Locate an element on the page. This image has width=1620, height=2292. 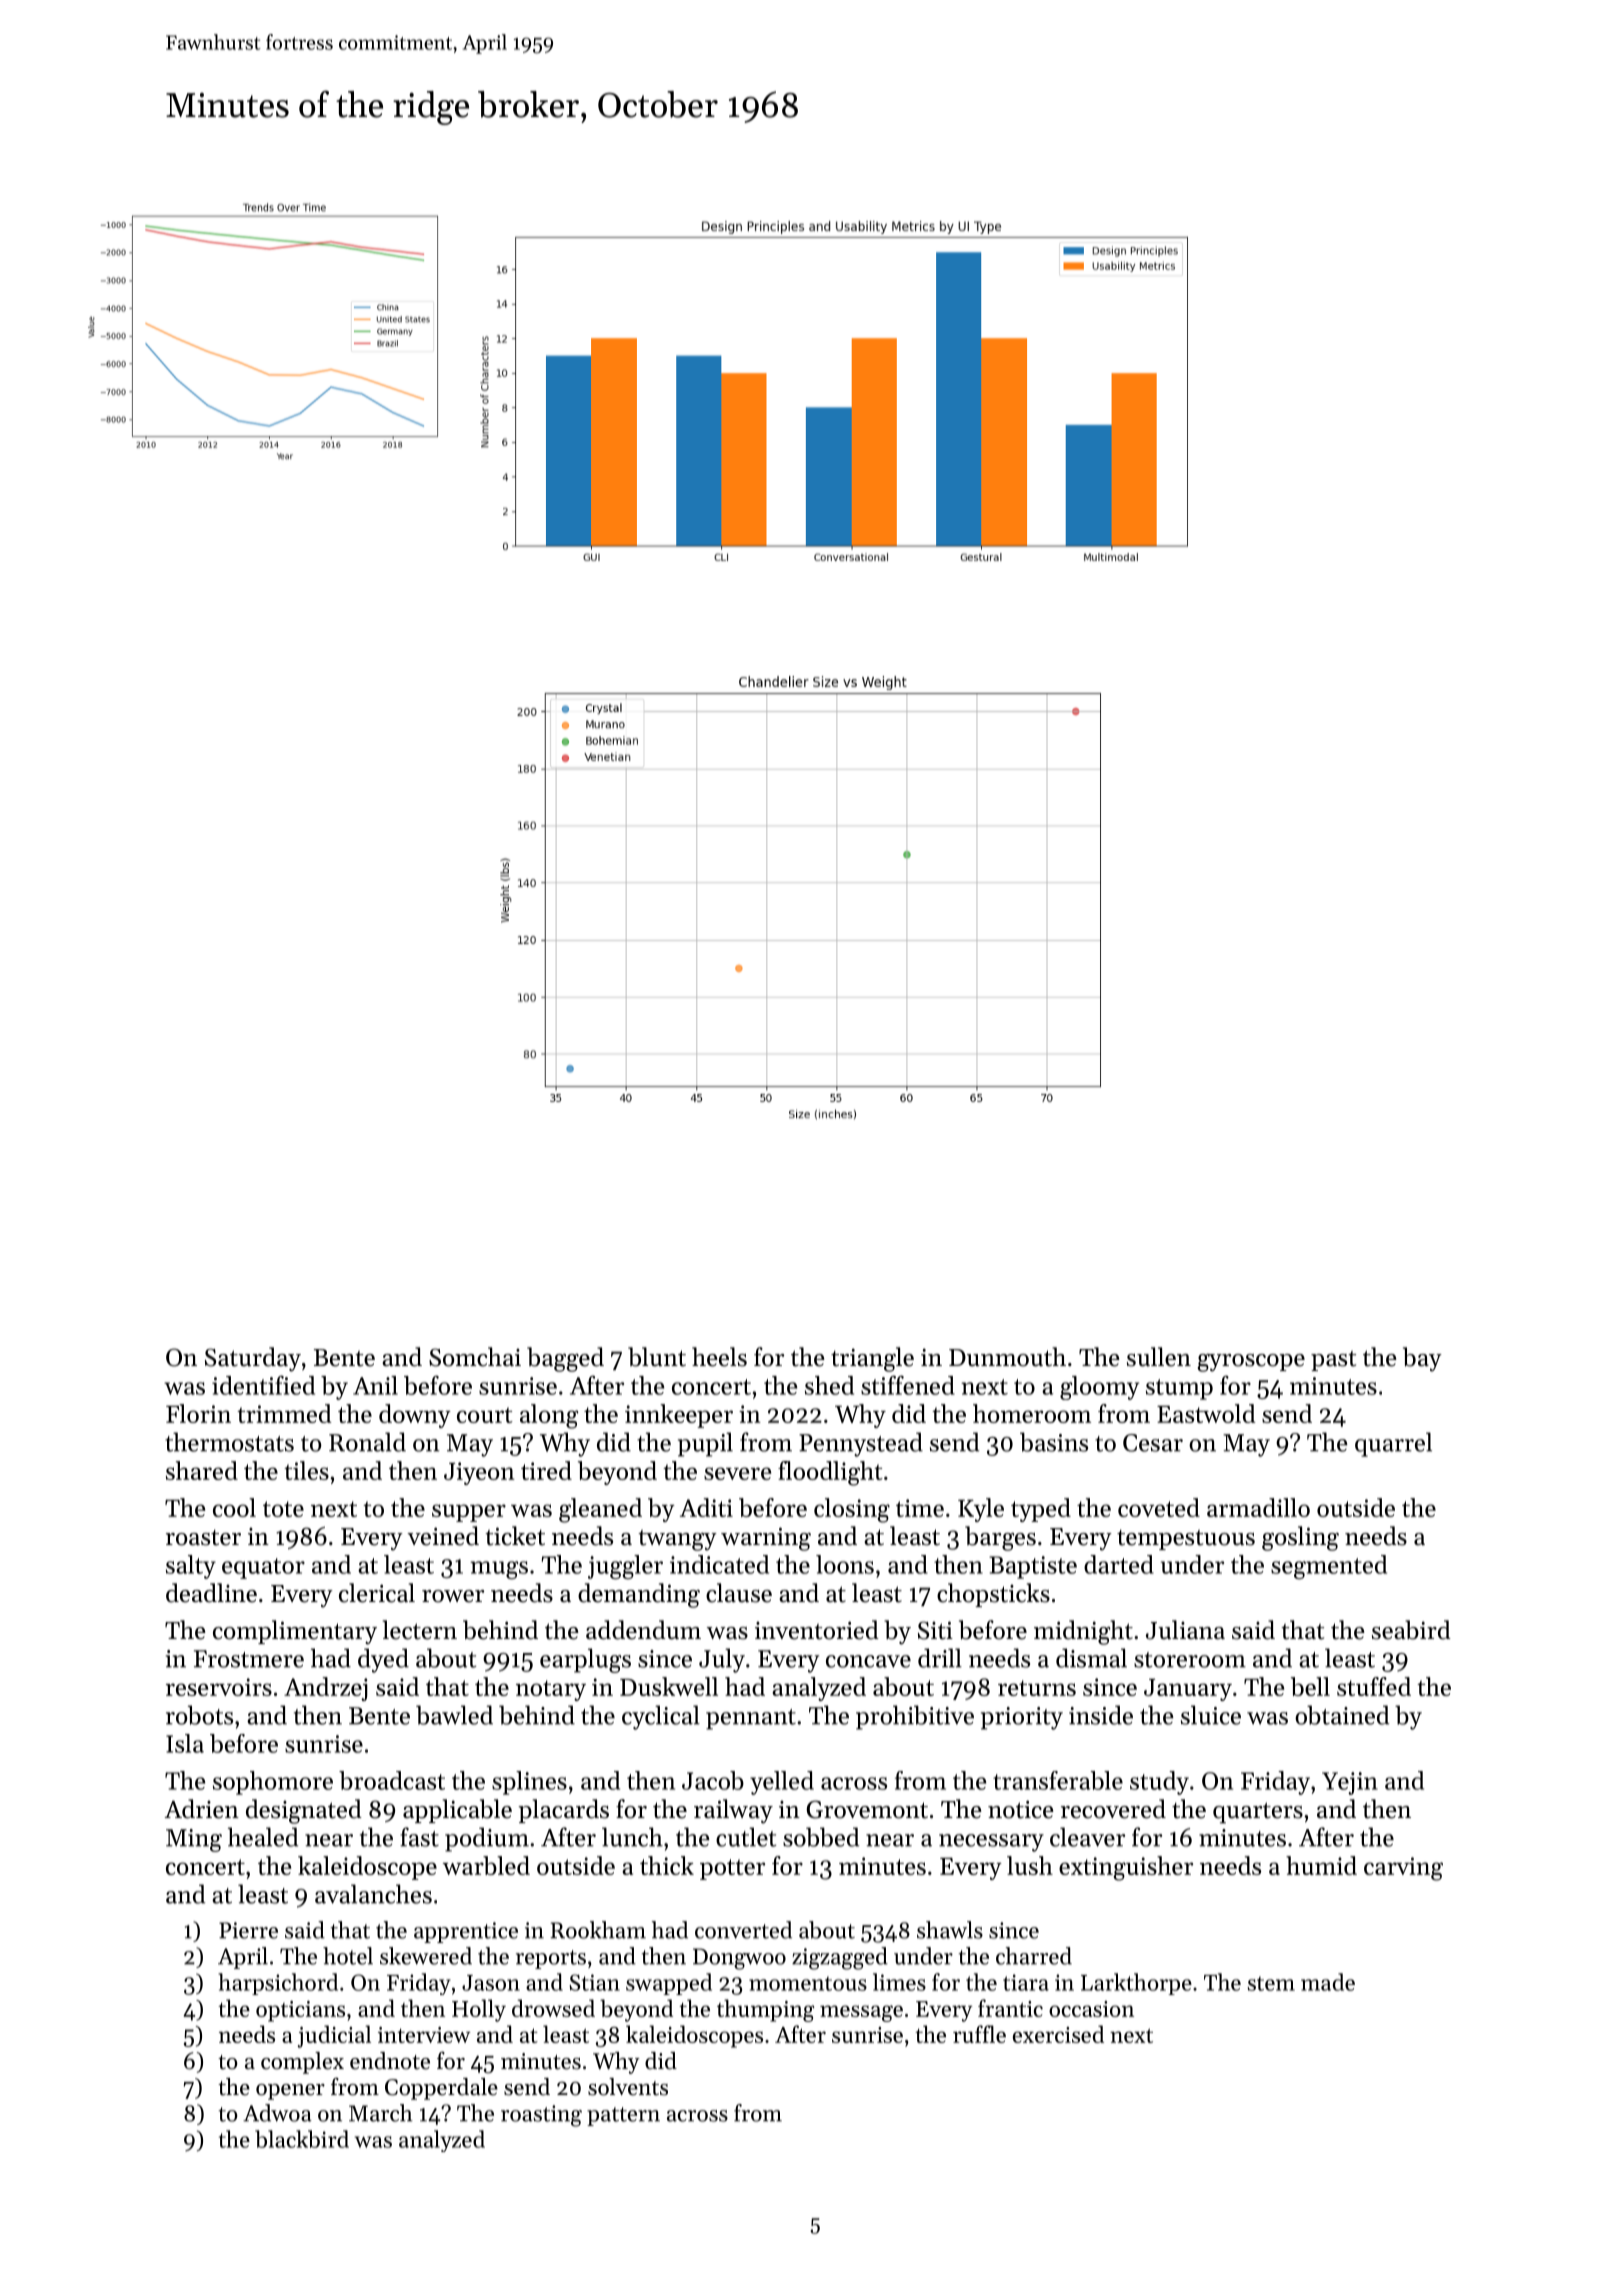
broadcast is located at coordinates (392, 1780).
